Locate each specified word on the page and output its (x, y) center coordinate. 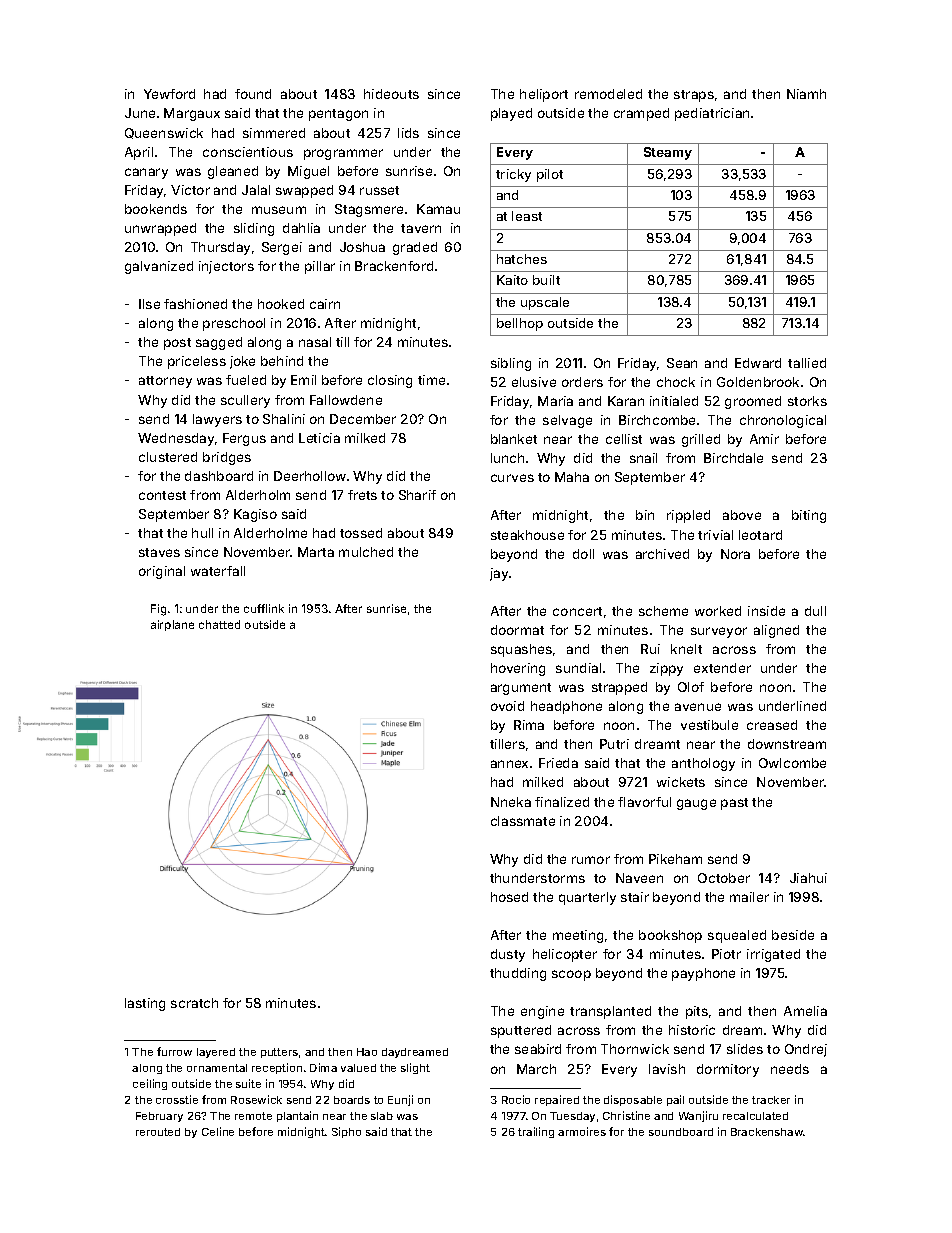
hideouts (391, 94)
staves (159, 552)
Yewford (169, 94)
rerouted (158, 1132)
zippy (666, 669)
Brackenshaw (767, 1132)
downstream (787, 744)
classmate (523, 821)
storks (807, 401)
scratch (194, 1003)
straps (694, 96)
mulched (366, 552)
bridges (227, 458)
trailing (536, 1132)
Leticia (319, 438)
